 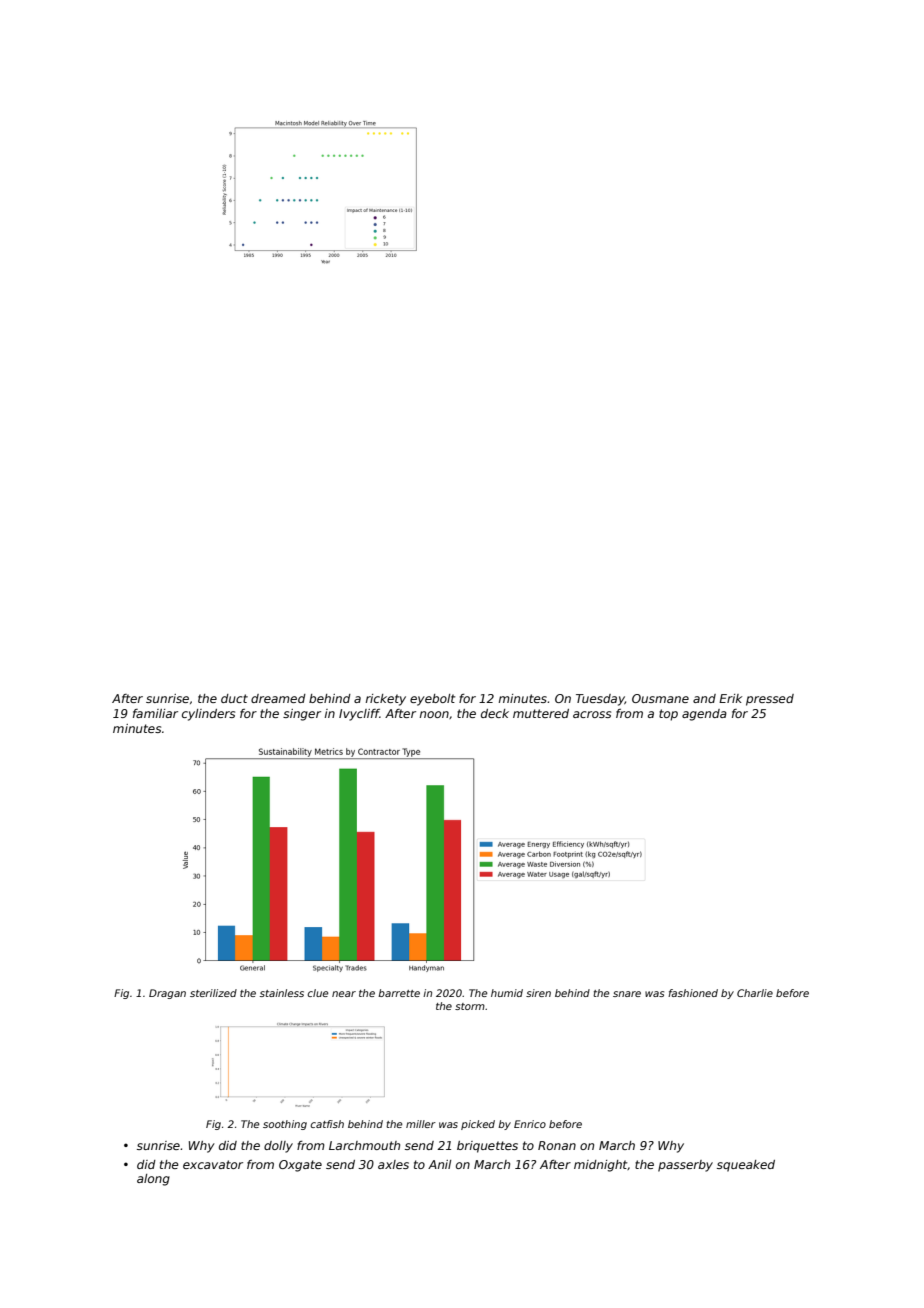 I want to click on Charlie, so click(x=755, y=993).
